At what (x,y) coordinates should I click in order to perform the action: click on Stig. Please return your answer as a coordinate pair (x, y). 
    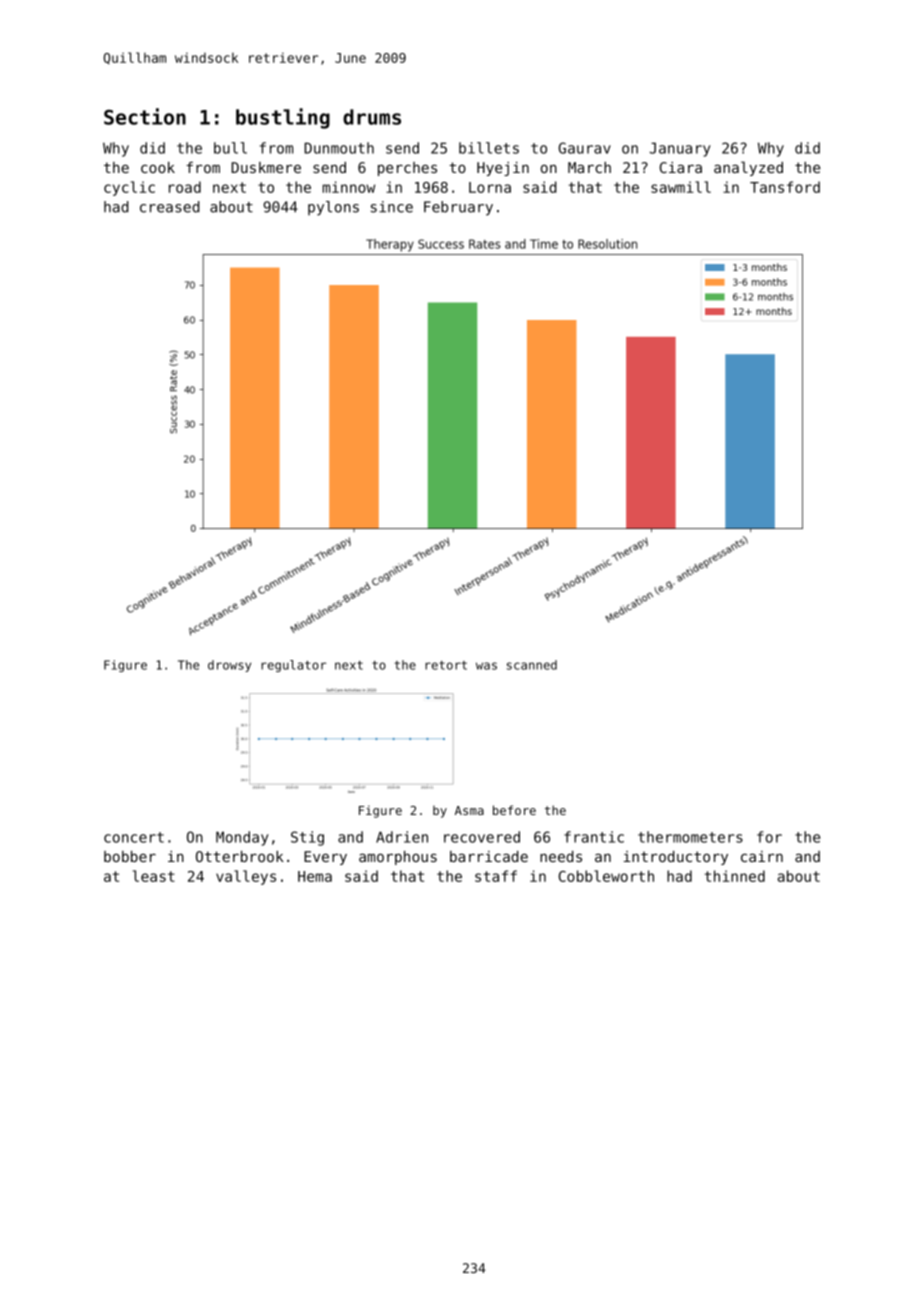
    Looking at the image, I should click on (307, 838).
